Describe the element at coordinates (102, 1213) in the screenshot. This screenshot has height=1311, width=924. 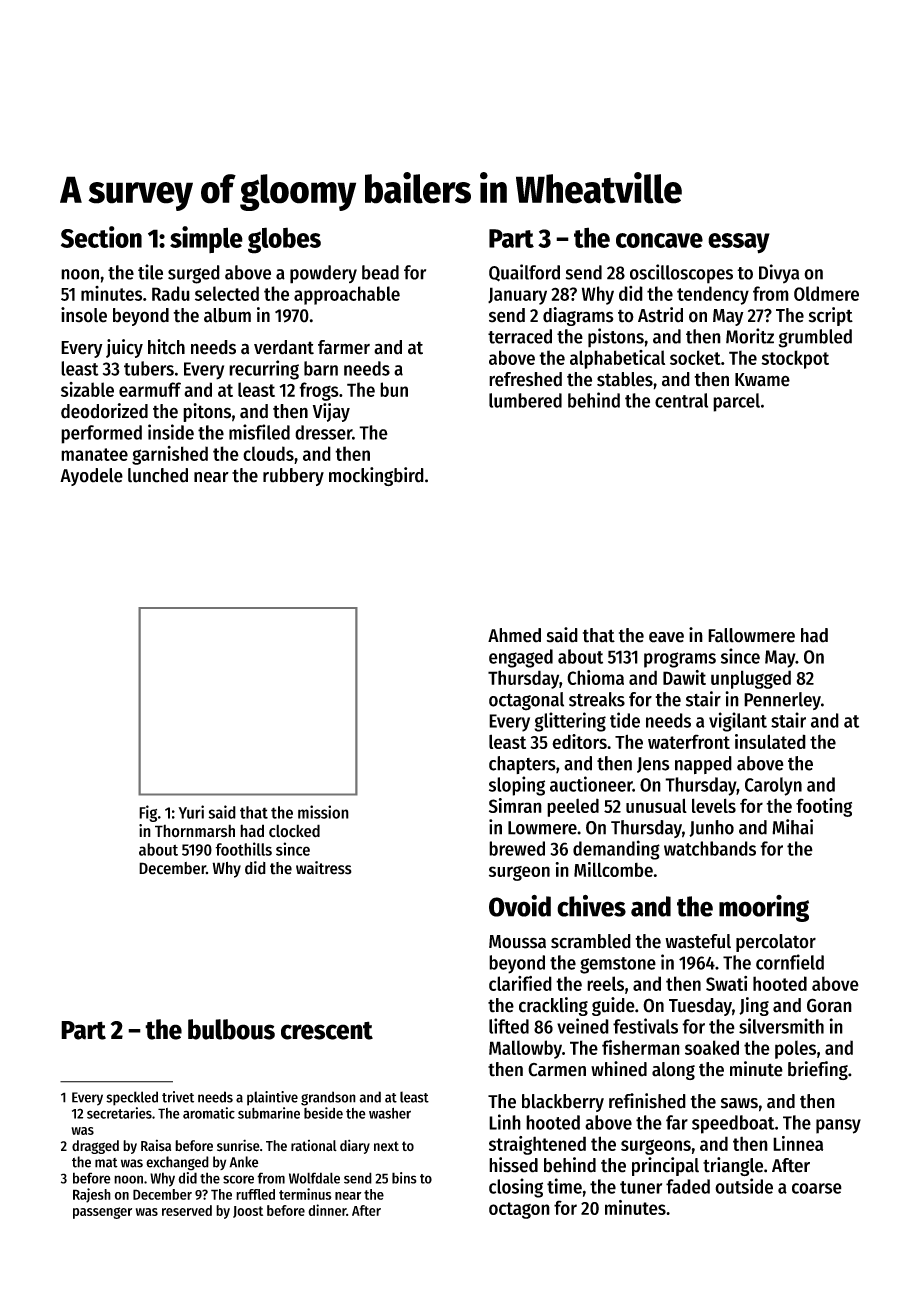
I see `passenger` at that location.
